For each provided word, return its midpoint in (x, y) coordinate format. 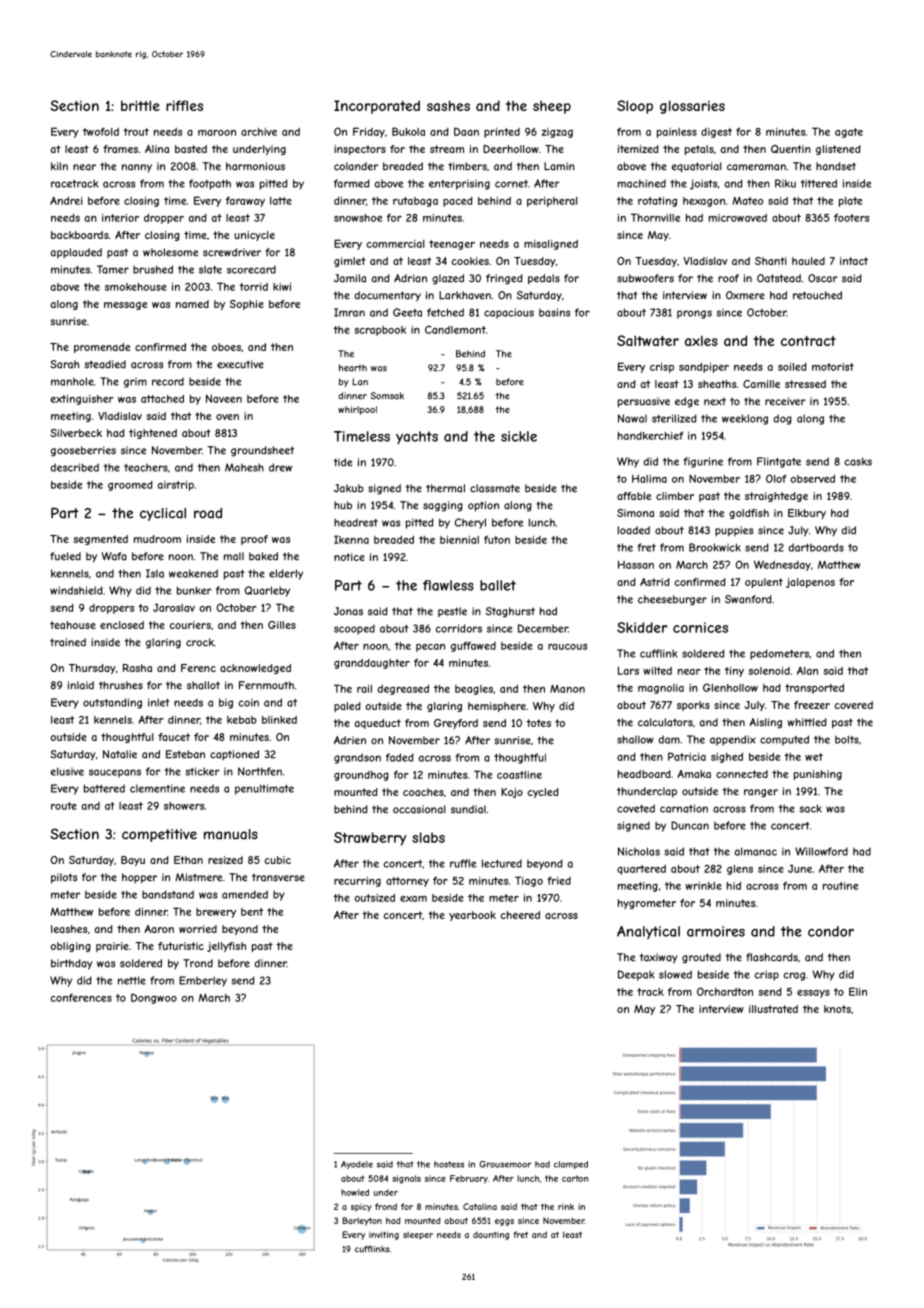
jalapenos (810, 583)
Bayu (133, 861)
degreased (403, 690)
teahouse (73, 625)
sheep (552, 107)
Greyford (456, 724)
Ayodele (357, 1165)
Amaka (694, 774)
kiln (59, 166)
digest (716, 133)
